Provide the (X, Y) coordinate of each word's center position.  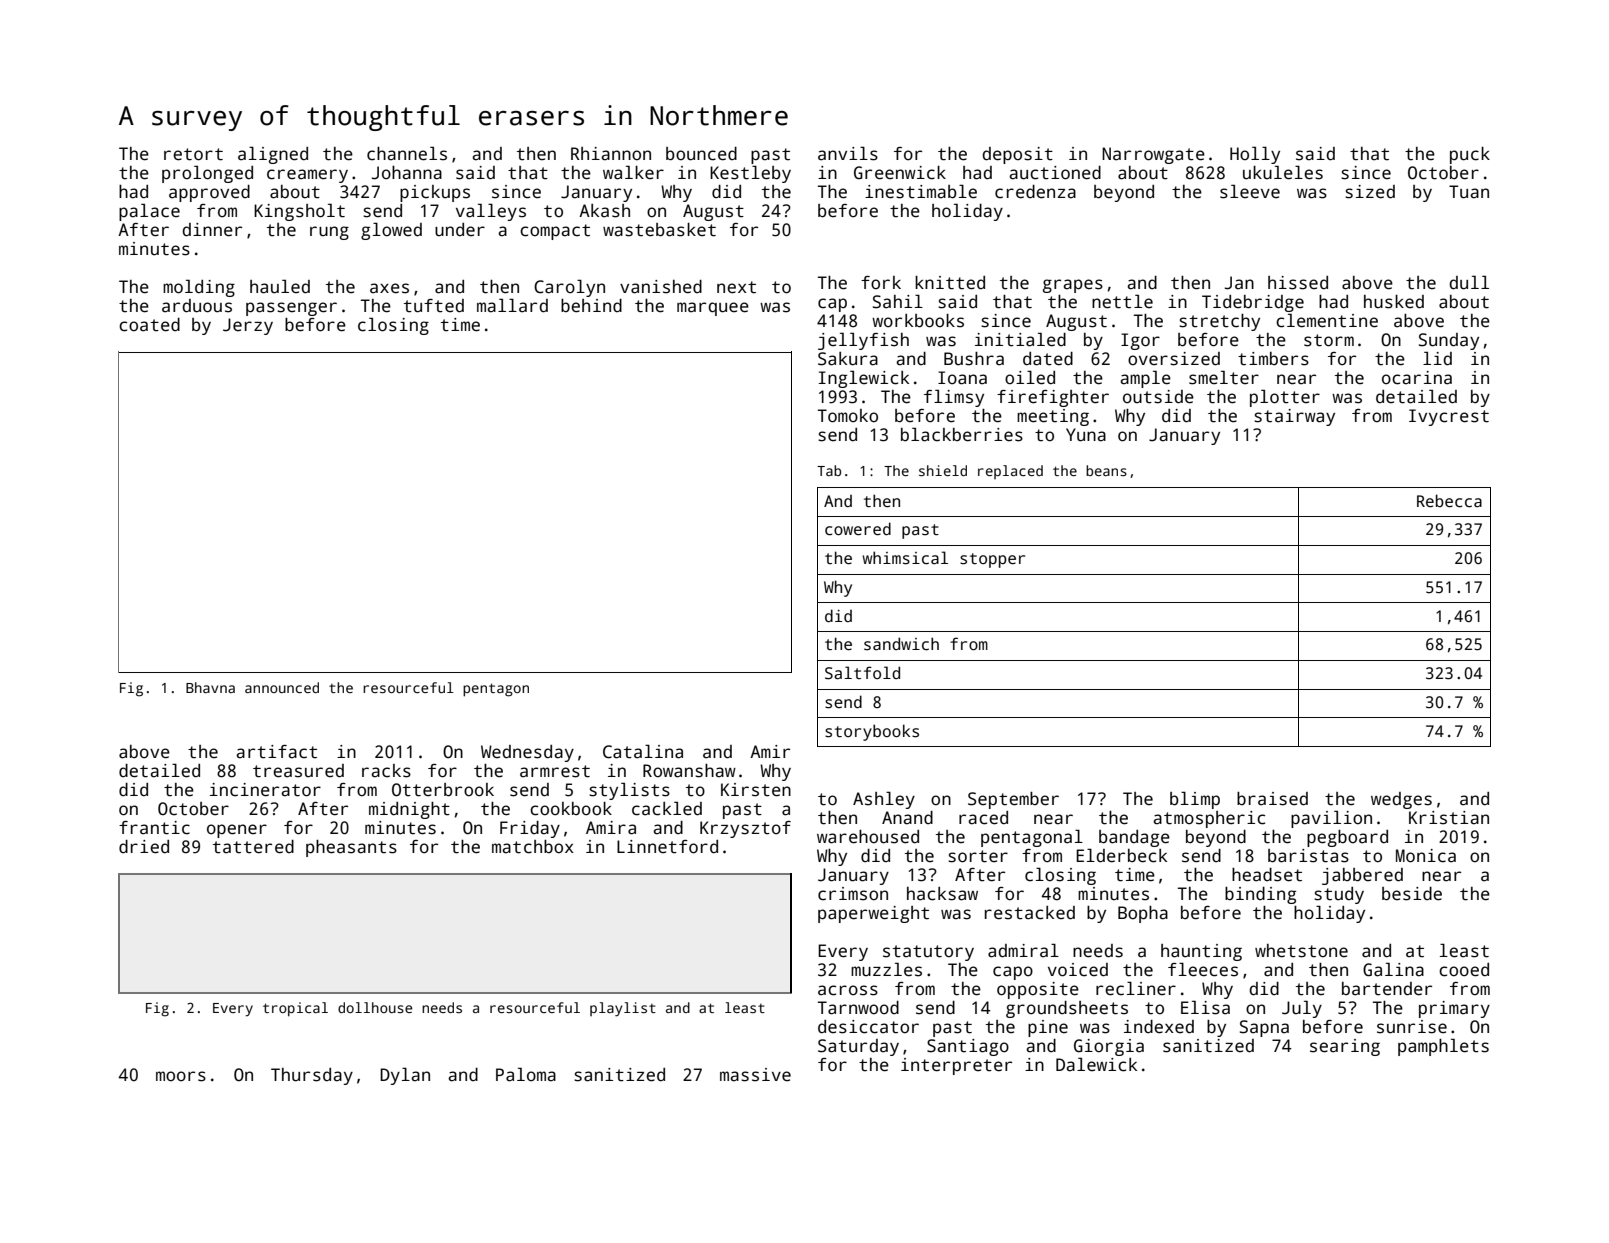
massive (755, 1075)
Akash (604, 211)
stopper (992, 560)
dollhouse (375, 1007)
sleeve (1250, 191)
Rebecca (1449, 501)
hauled (280, 286)
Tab (829, 470)
